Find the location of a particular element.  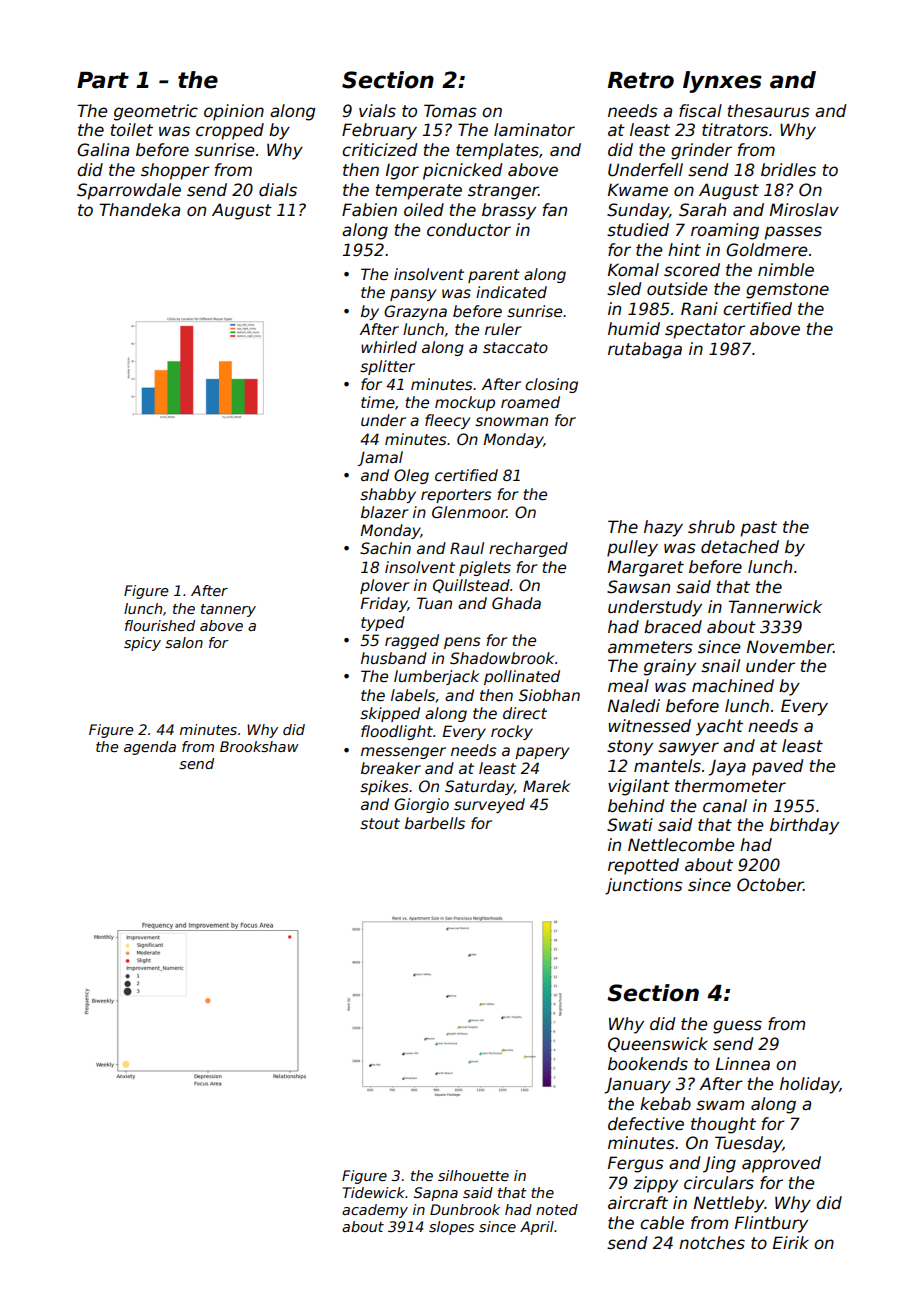

Tidewick is located at coordinates (374, 1192).
